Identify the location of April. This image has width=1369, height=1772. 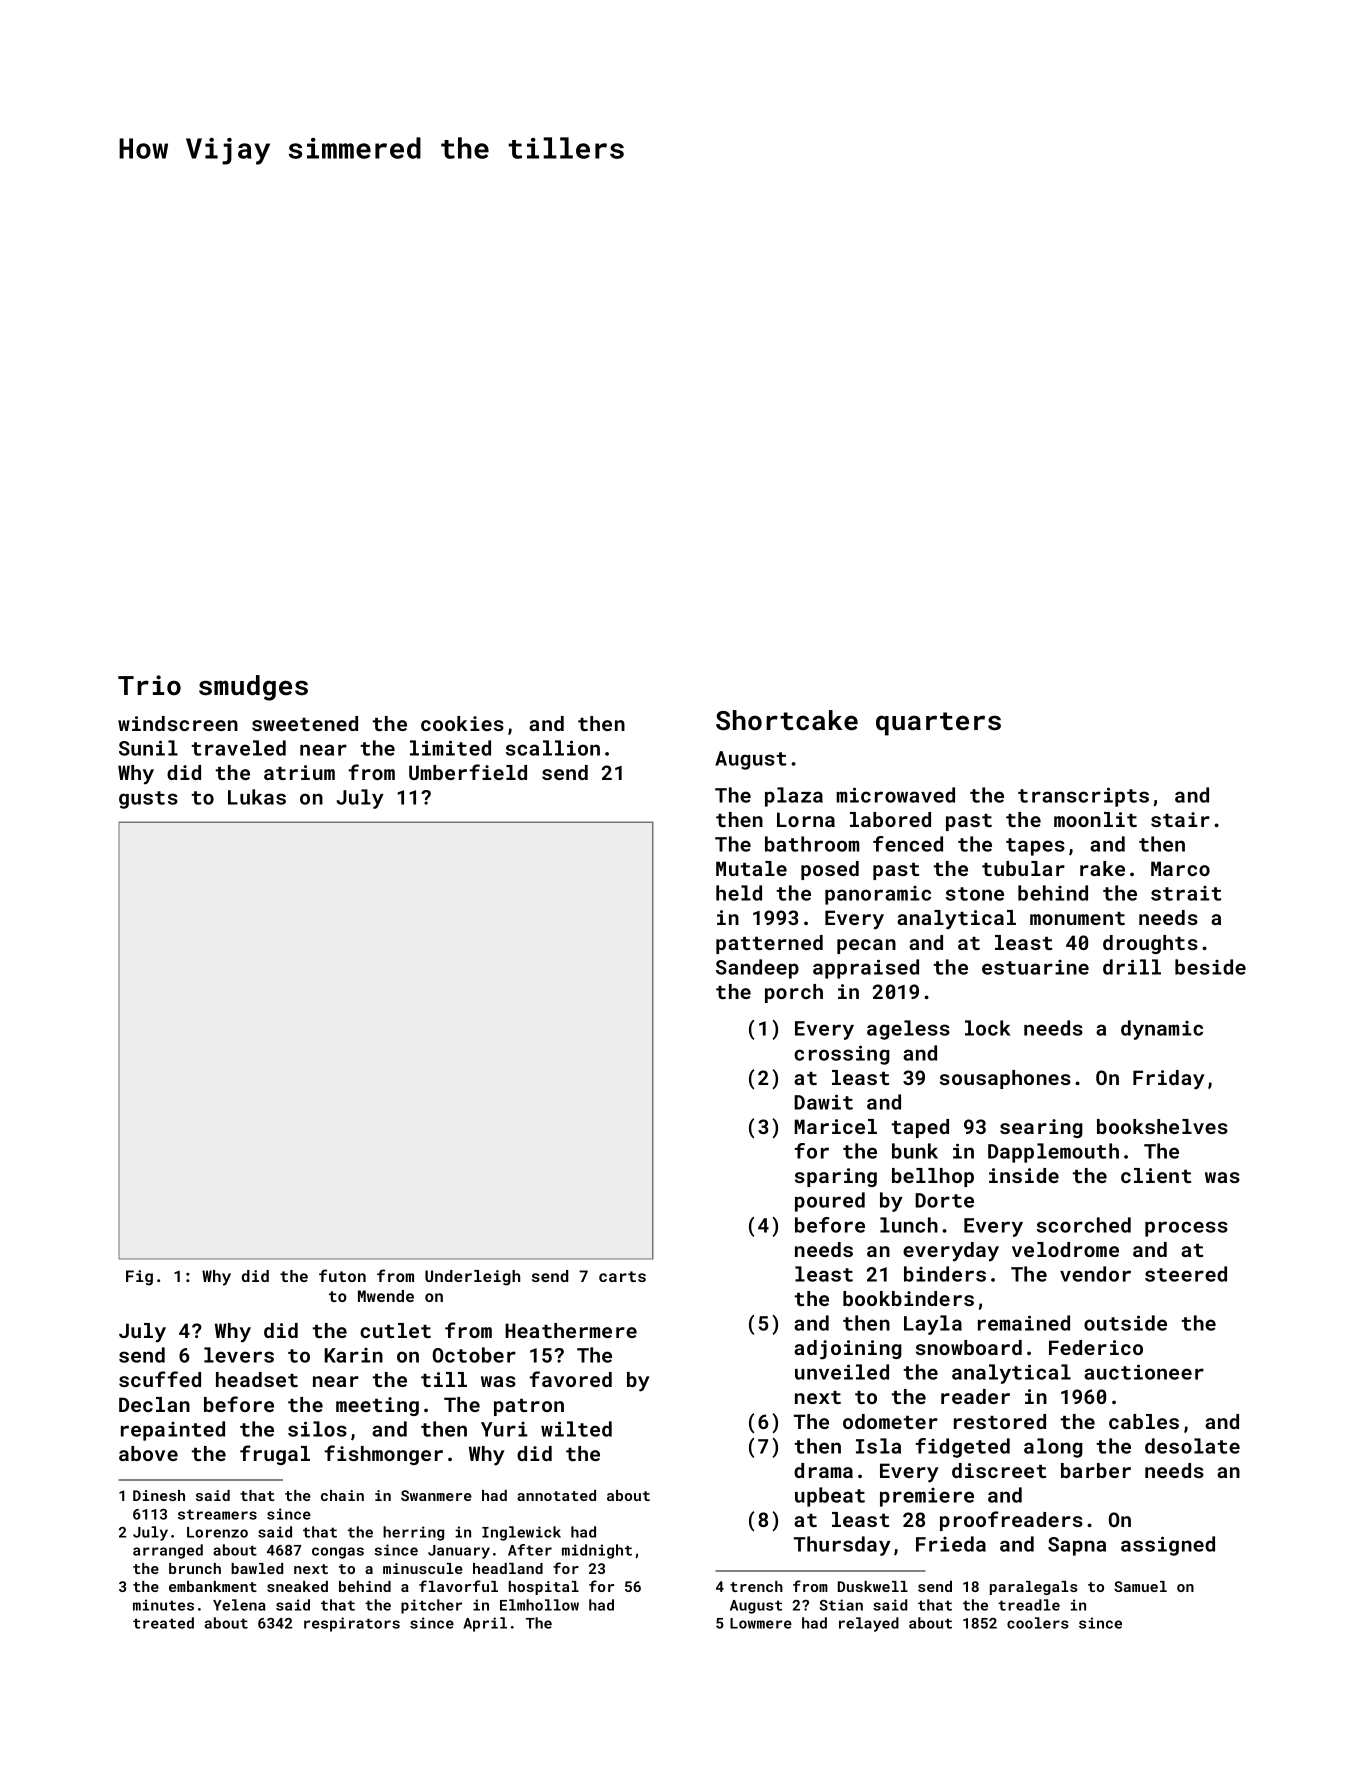
(485, 1624).
